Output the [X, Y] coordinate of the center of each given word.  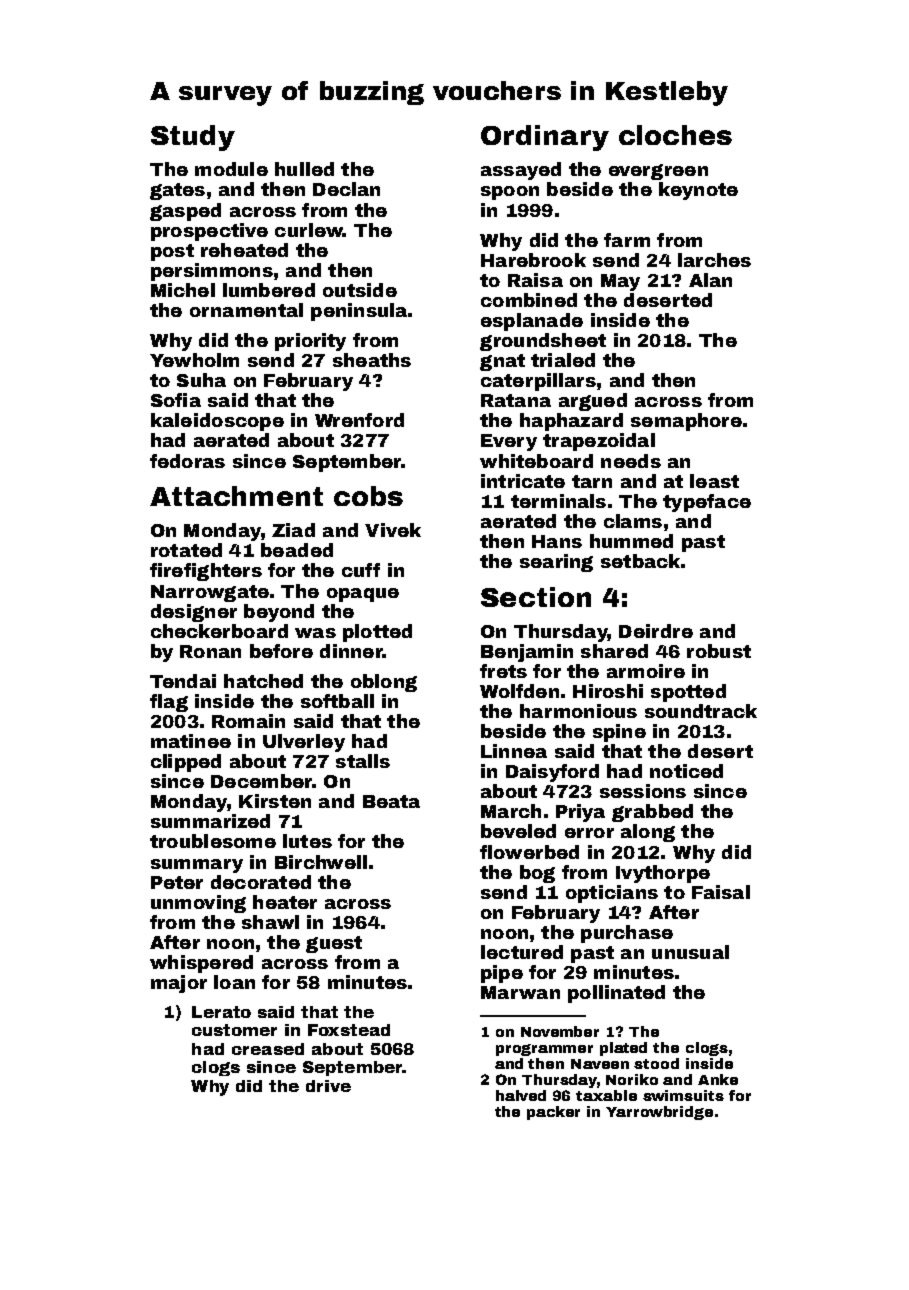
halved [521, 1095]
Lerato [221, 1012]
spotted [688, 693]
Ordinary [545, 138]
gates [177, 191]
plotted [377, 633]
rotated [186, 550]
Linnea [514, 751]
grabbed [652, 813]
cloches [675, 135]
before [281, 651]
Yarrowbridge [659, 1113]
